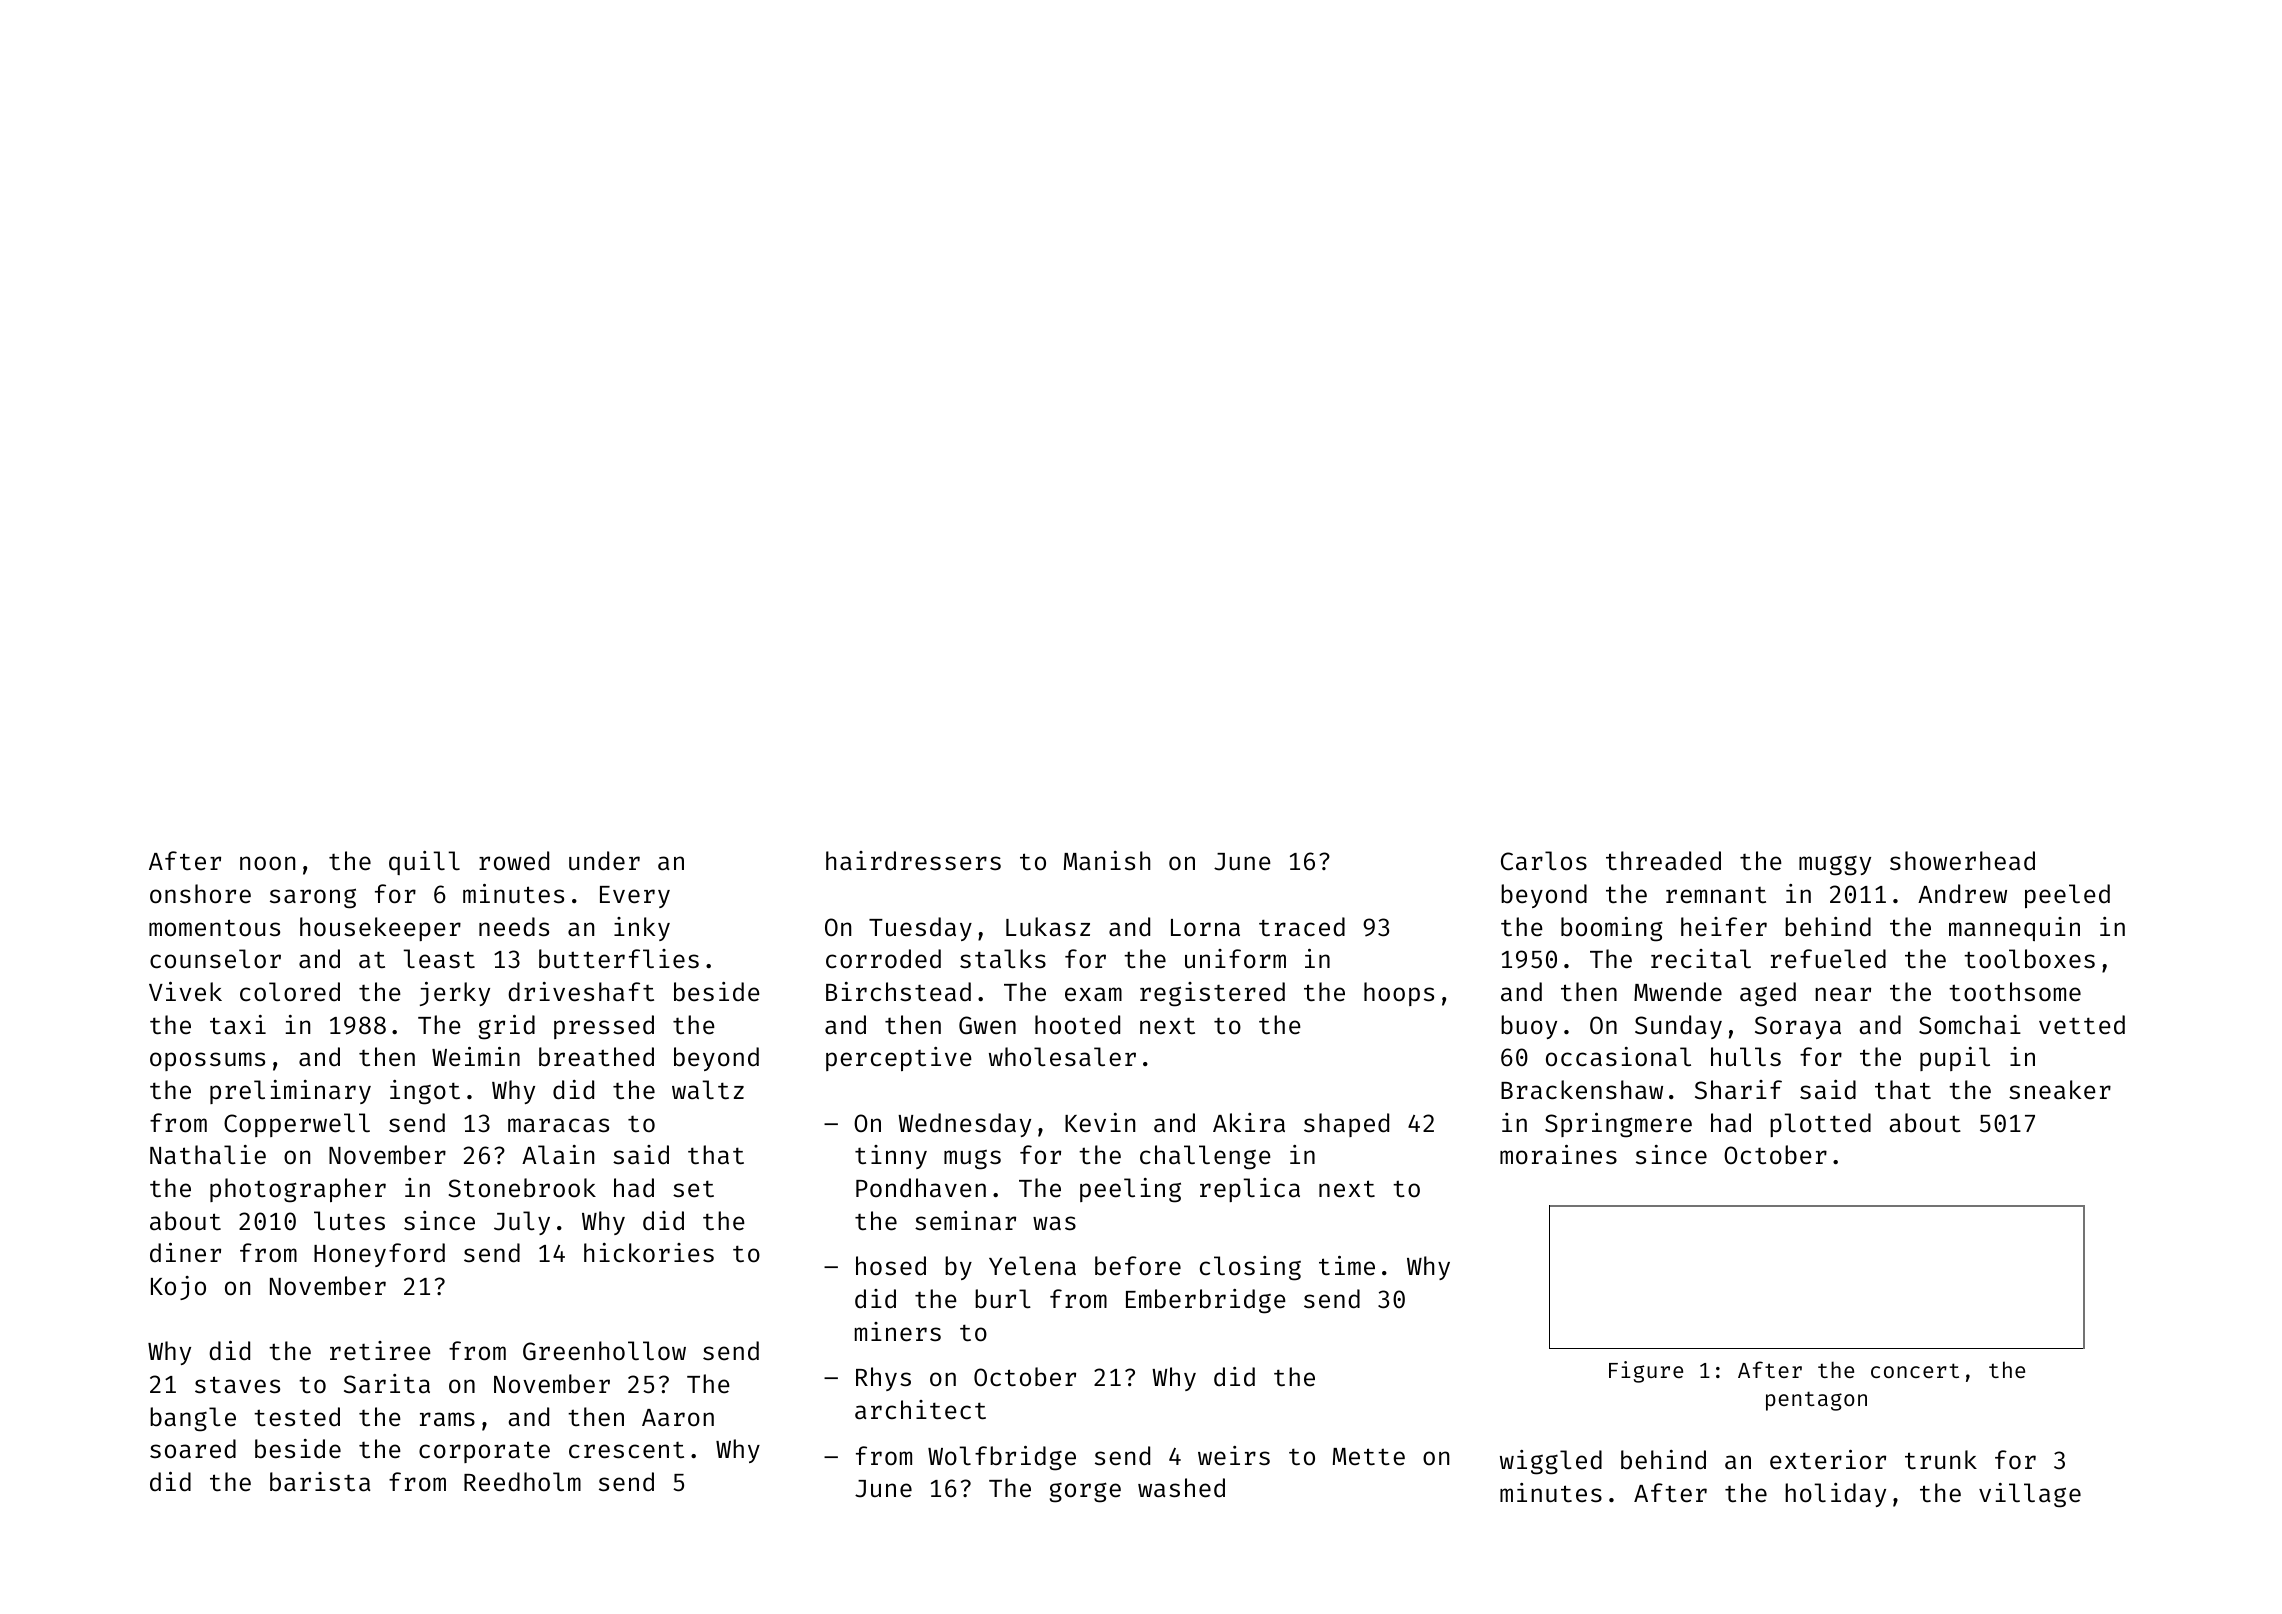 This screenshot has height=1614, width=2282. I want to click on Wolfbridge, so click(1002, 1458).
